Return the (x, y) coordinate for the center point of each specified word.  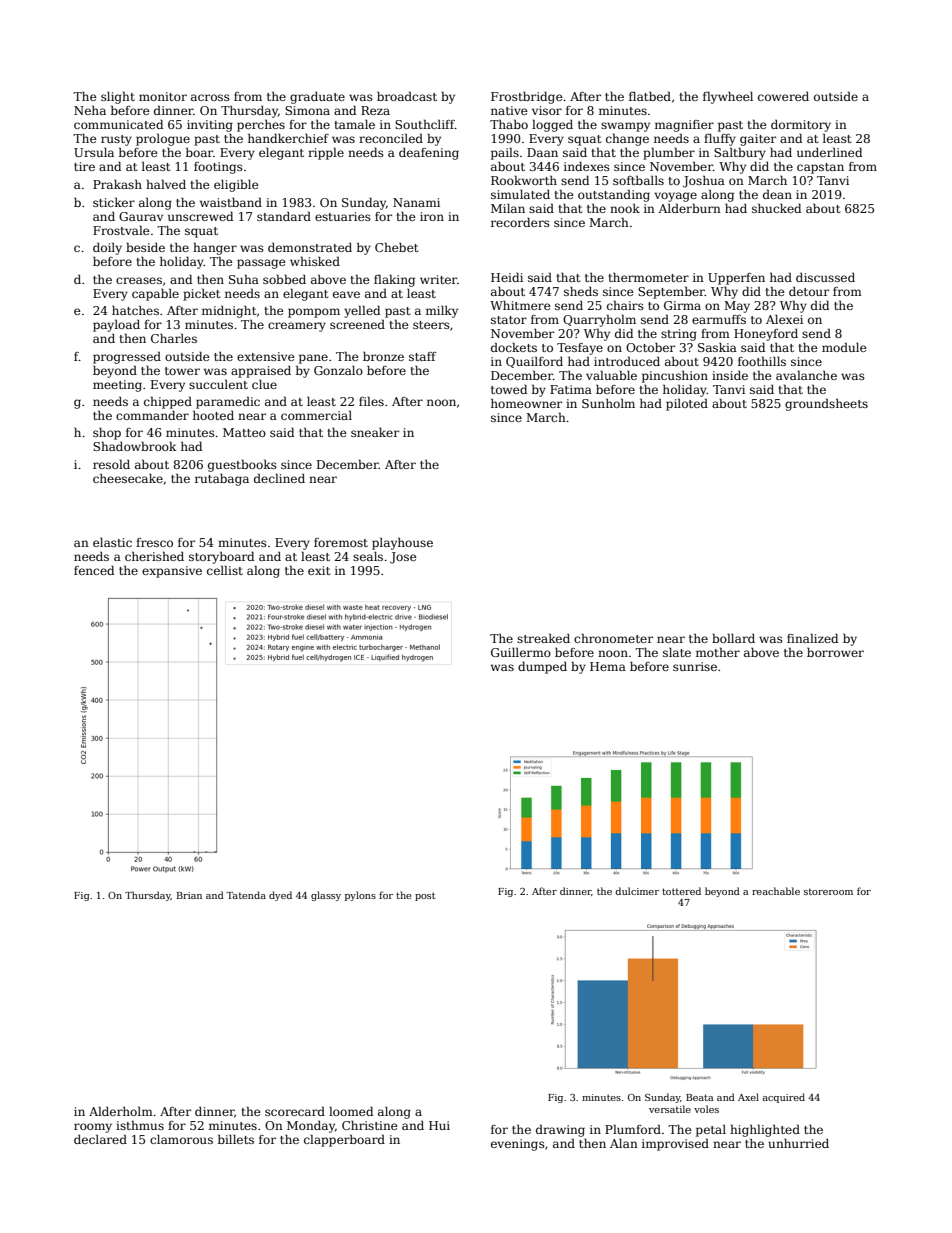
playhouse (402, 543)
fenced (94, 570)
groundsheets (826, 404)
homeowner (526, 403)
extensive (266, 356)
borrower (835, 652)
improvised (675, 1144)
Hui (439, 1125)
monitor (163, 96)
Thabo (509, 124)
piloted (687, 404)
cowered (783, 96)
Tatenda (246, 895)
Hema (608, 666)
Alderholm (121, 1111)
